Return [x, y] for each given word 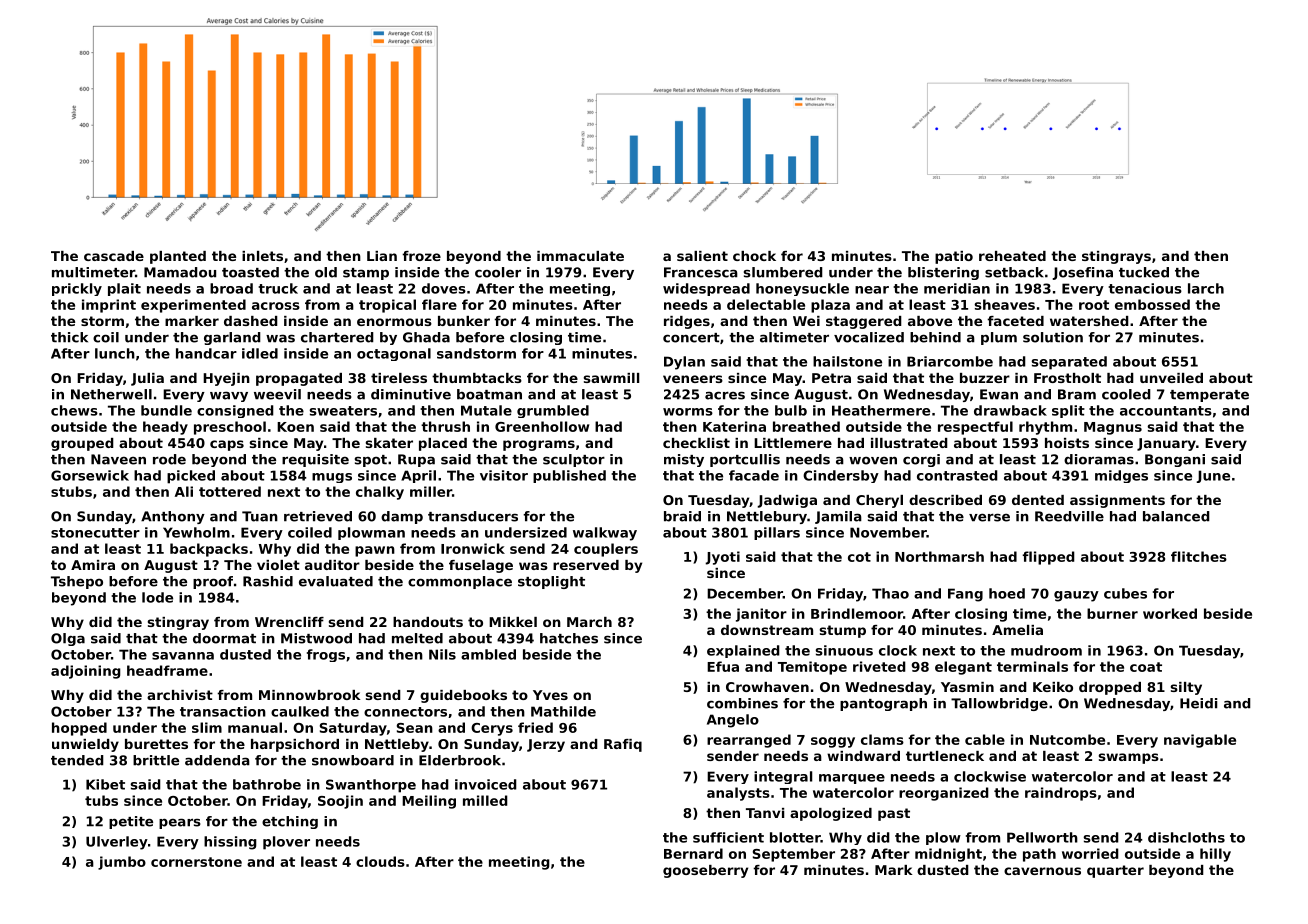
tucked [1144, 272]
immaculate [580, 256]
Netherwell [111, 394]
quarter [1115, 871]
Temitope [812, 668]
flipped [1048, 558]
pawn [375, 551]
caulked [300, 711]
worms [688, 412]
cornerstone [196, 862]
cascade [114, 256]
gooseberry [705, 871]
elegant [963, 668]
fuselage [481, 566]
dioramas [1099, 459]
